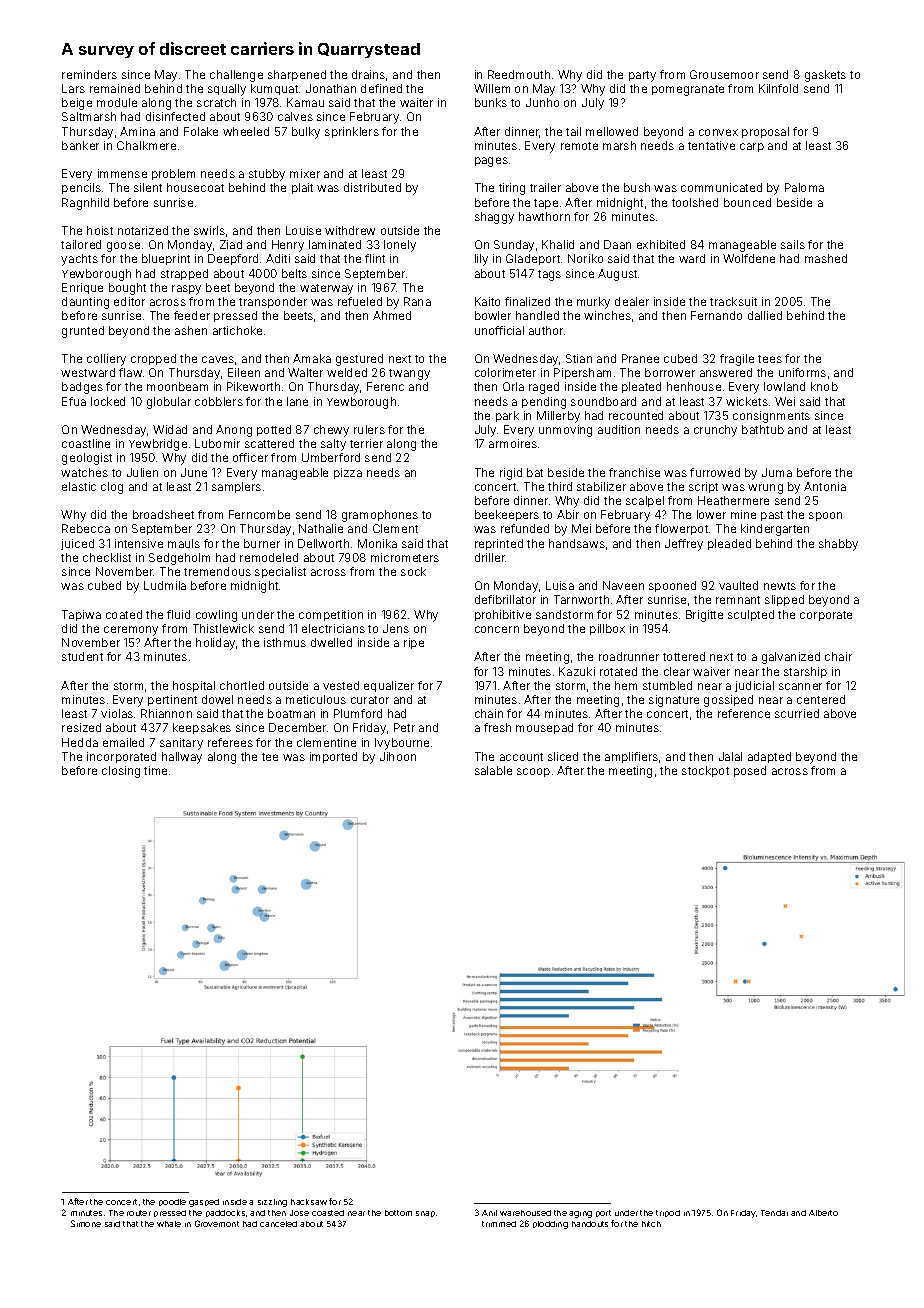  Describe the element at coordinates (512, 189) in the document. I see `tiring` at that location.
